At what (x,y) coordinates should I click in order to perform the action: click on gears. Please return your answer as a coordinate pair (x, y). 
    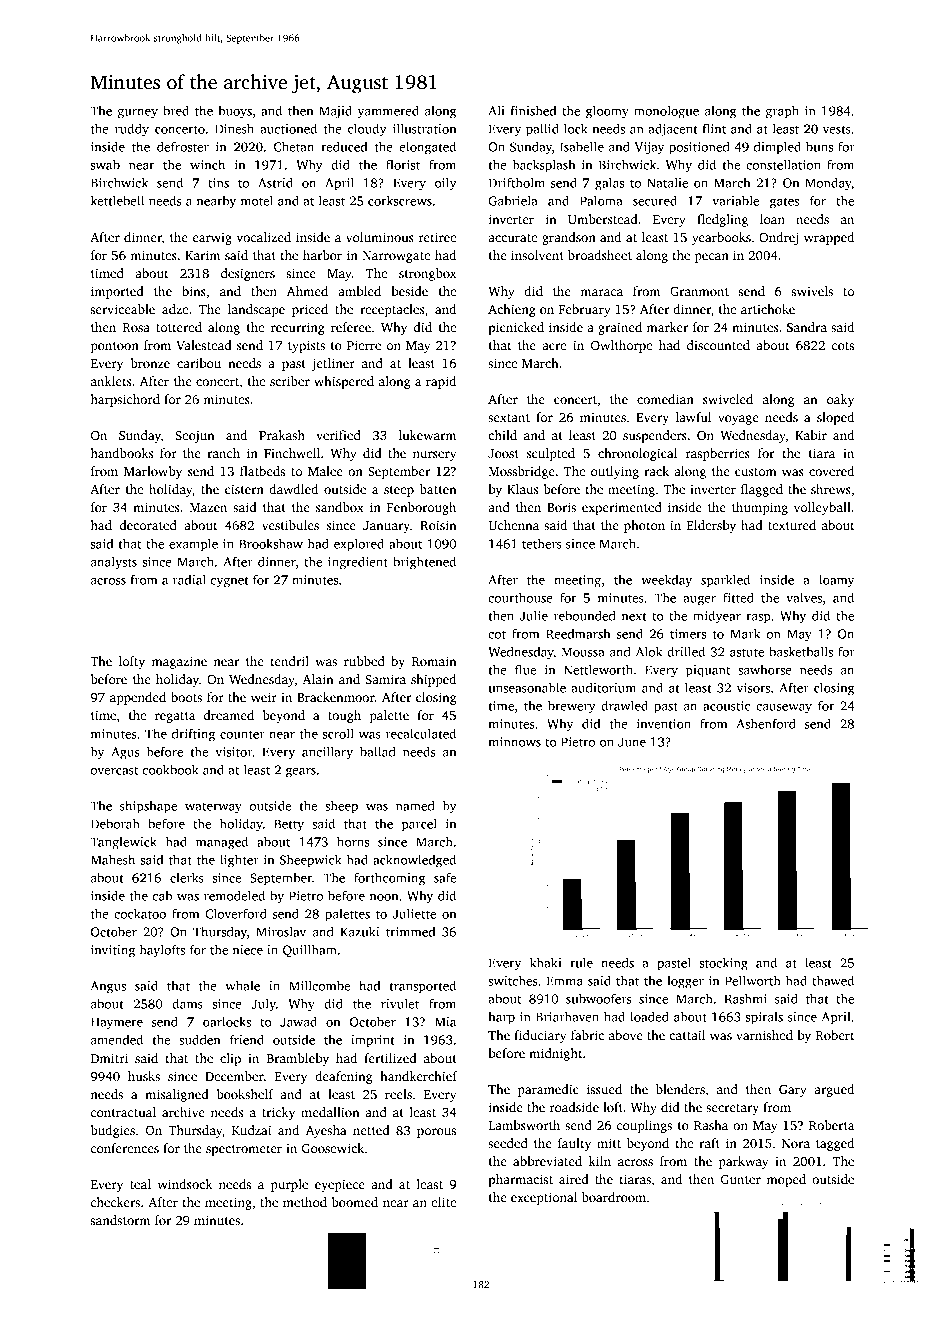
    Looking at the image, I should click on (301, 773).
